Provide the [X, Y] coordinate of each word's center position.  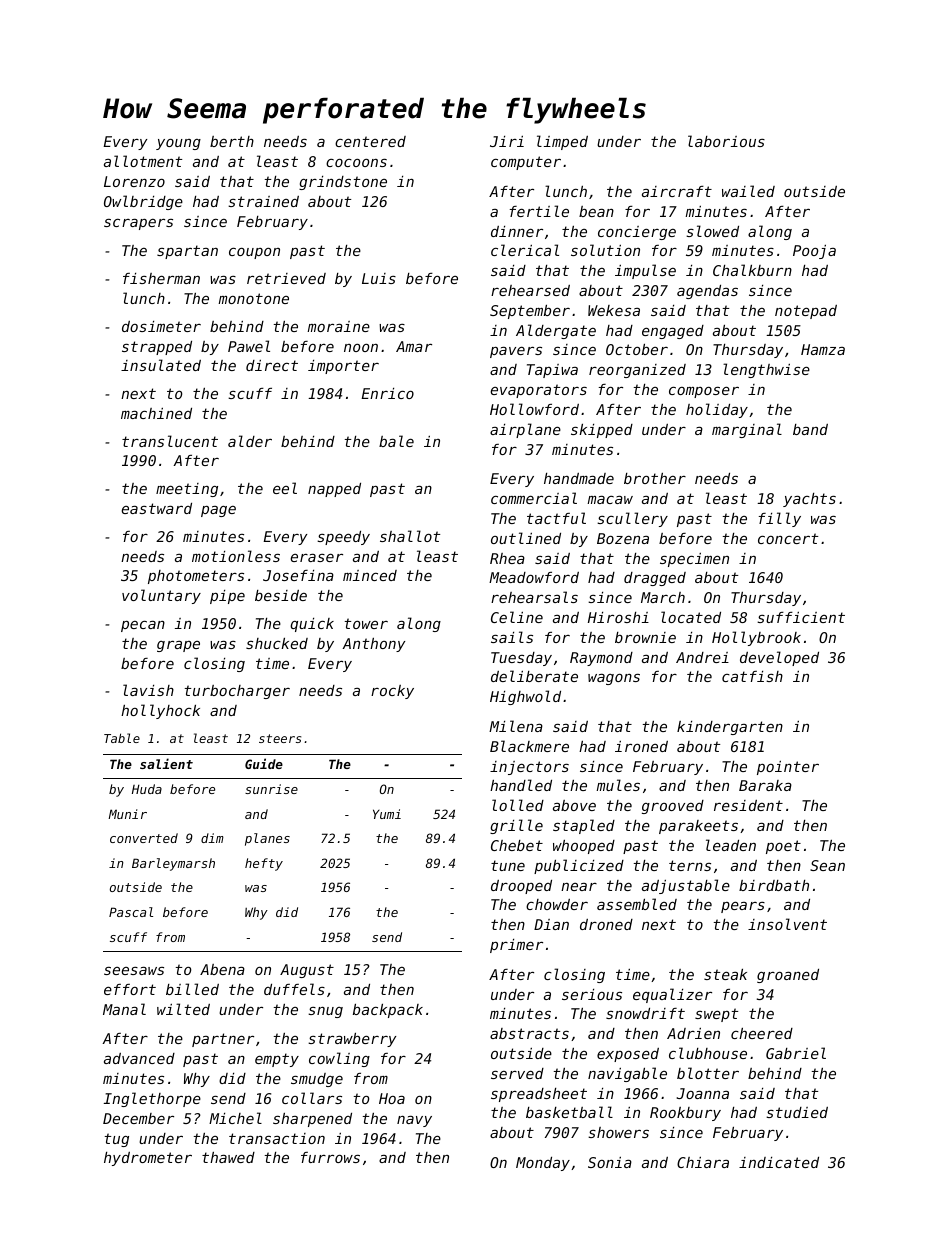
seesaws [134, 971]
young [178, 144]
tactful [556, 518]
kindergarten [730, 728]
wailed [748, 191]
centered [370, 141]
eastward [157, 508]
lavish [148, 690]
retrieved [286, 278]
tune [508, 865]
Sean [827, 865]
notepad [806, 312]
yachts [809, 500]
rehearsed [530, 290]
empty [277, 1060]
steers [280, 738]
